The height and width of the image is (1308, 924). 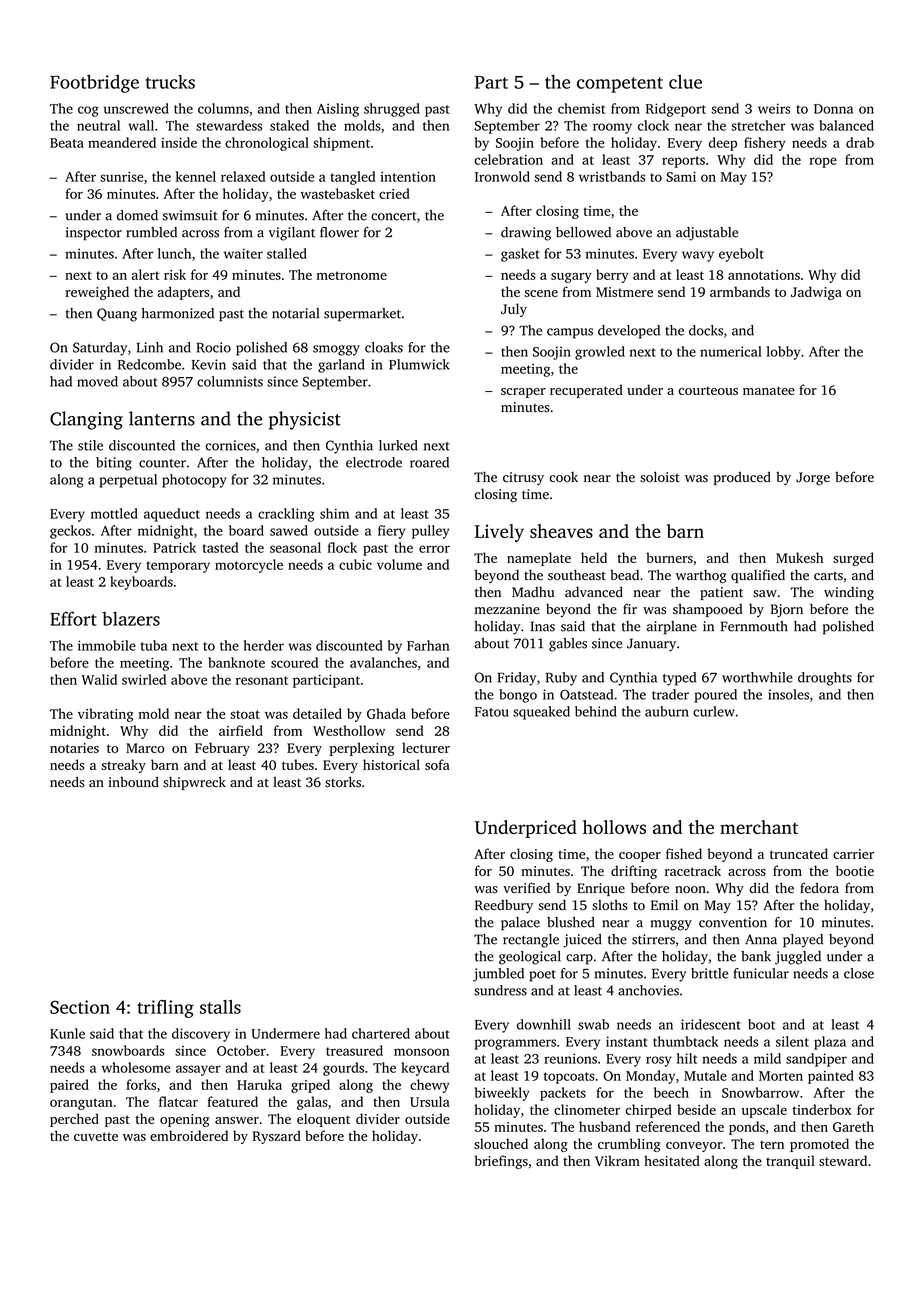 I want to click on cuvette, so click(x=96, y=1136).
